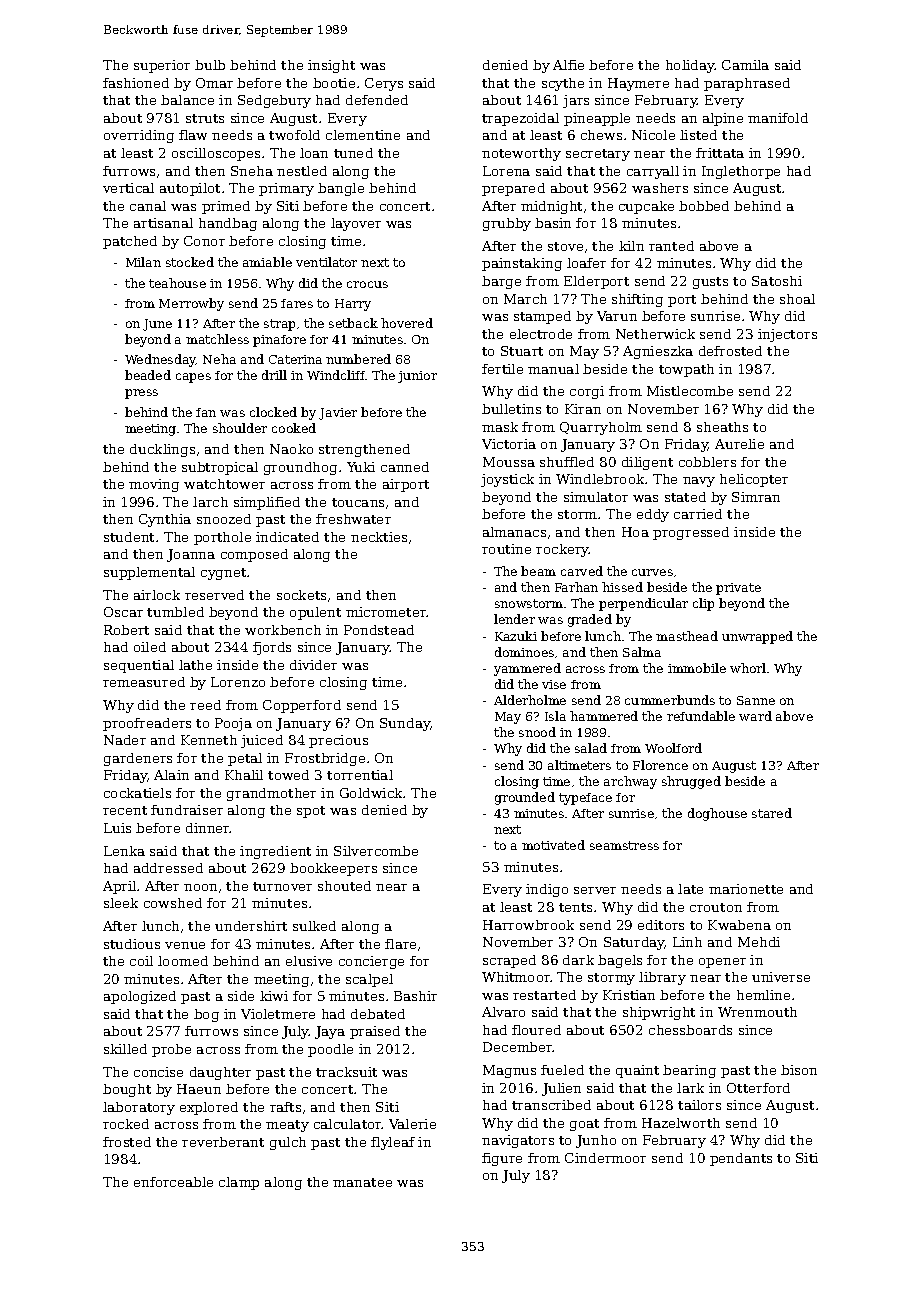 This image has height=1308, width=924. I want to click on shrugged, so click(691, 782).
